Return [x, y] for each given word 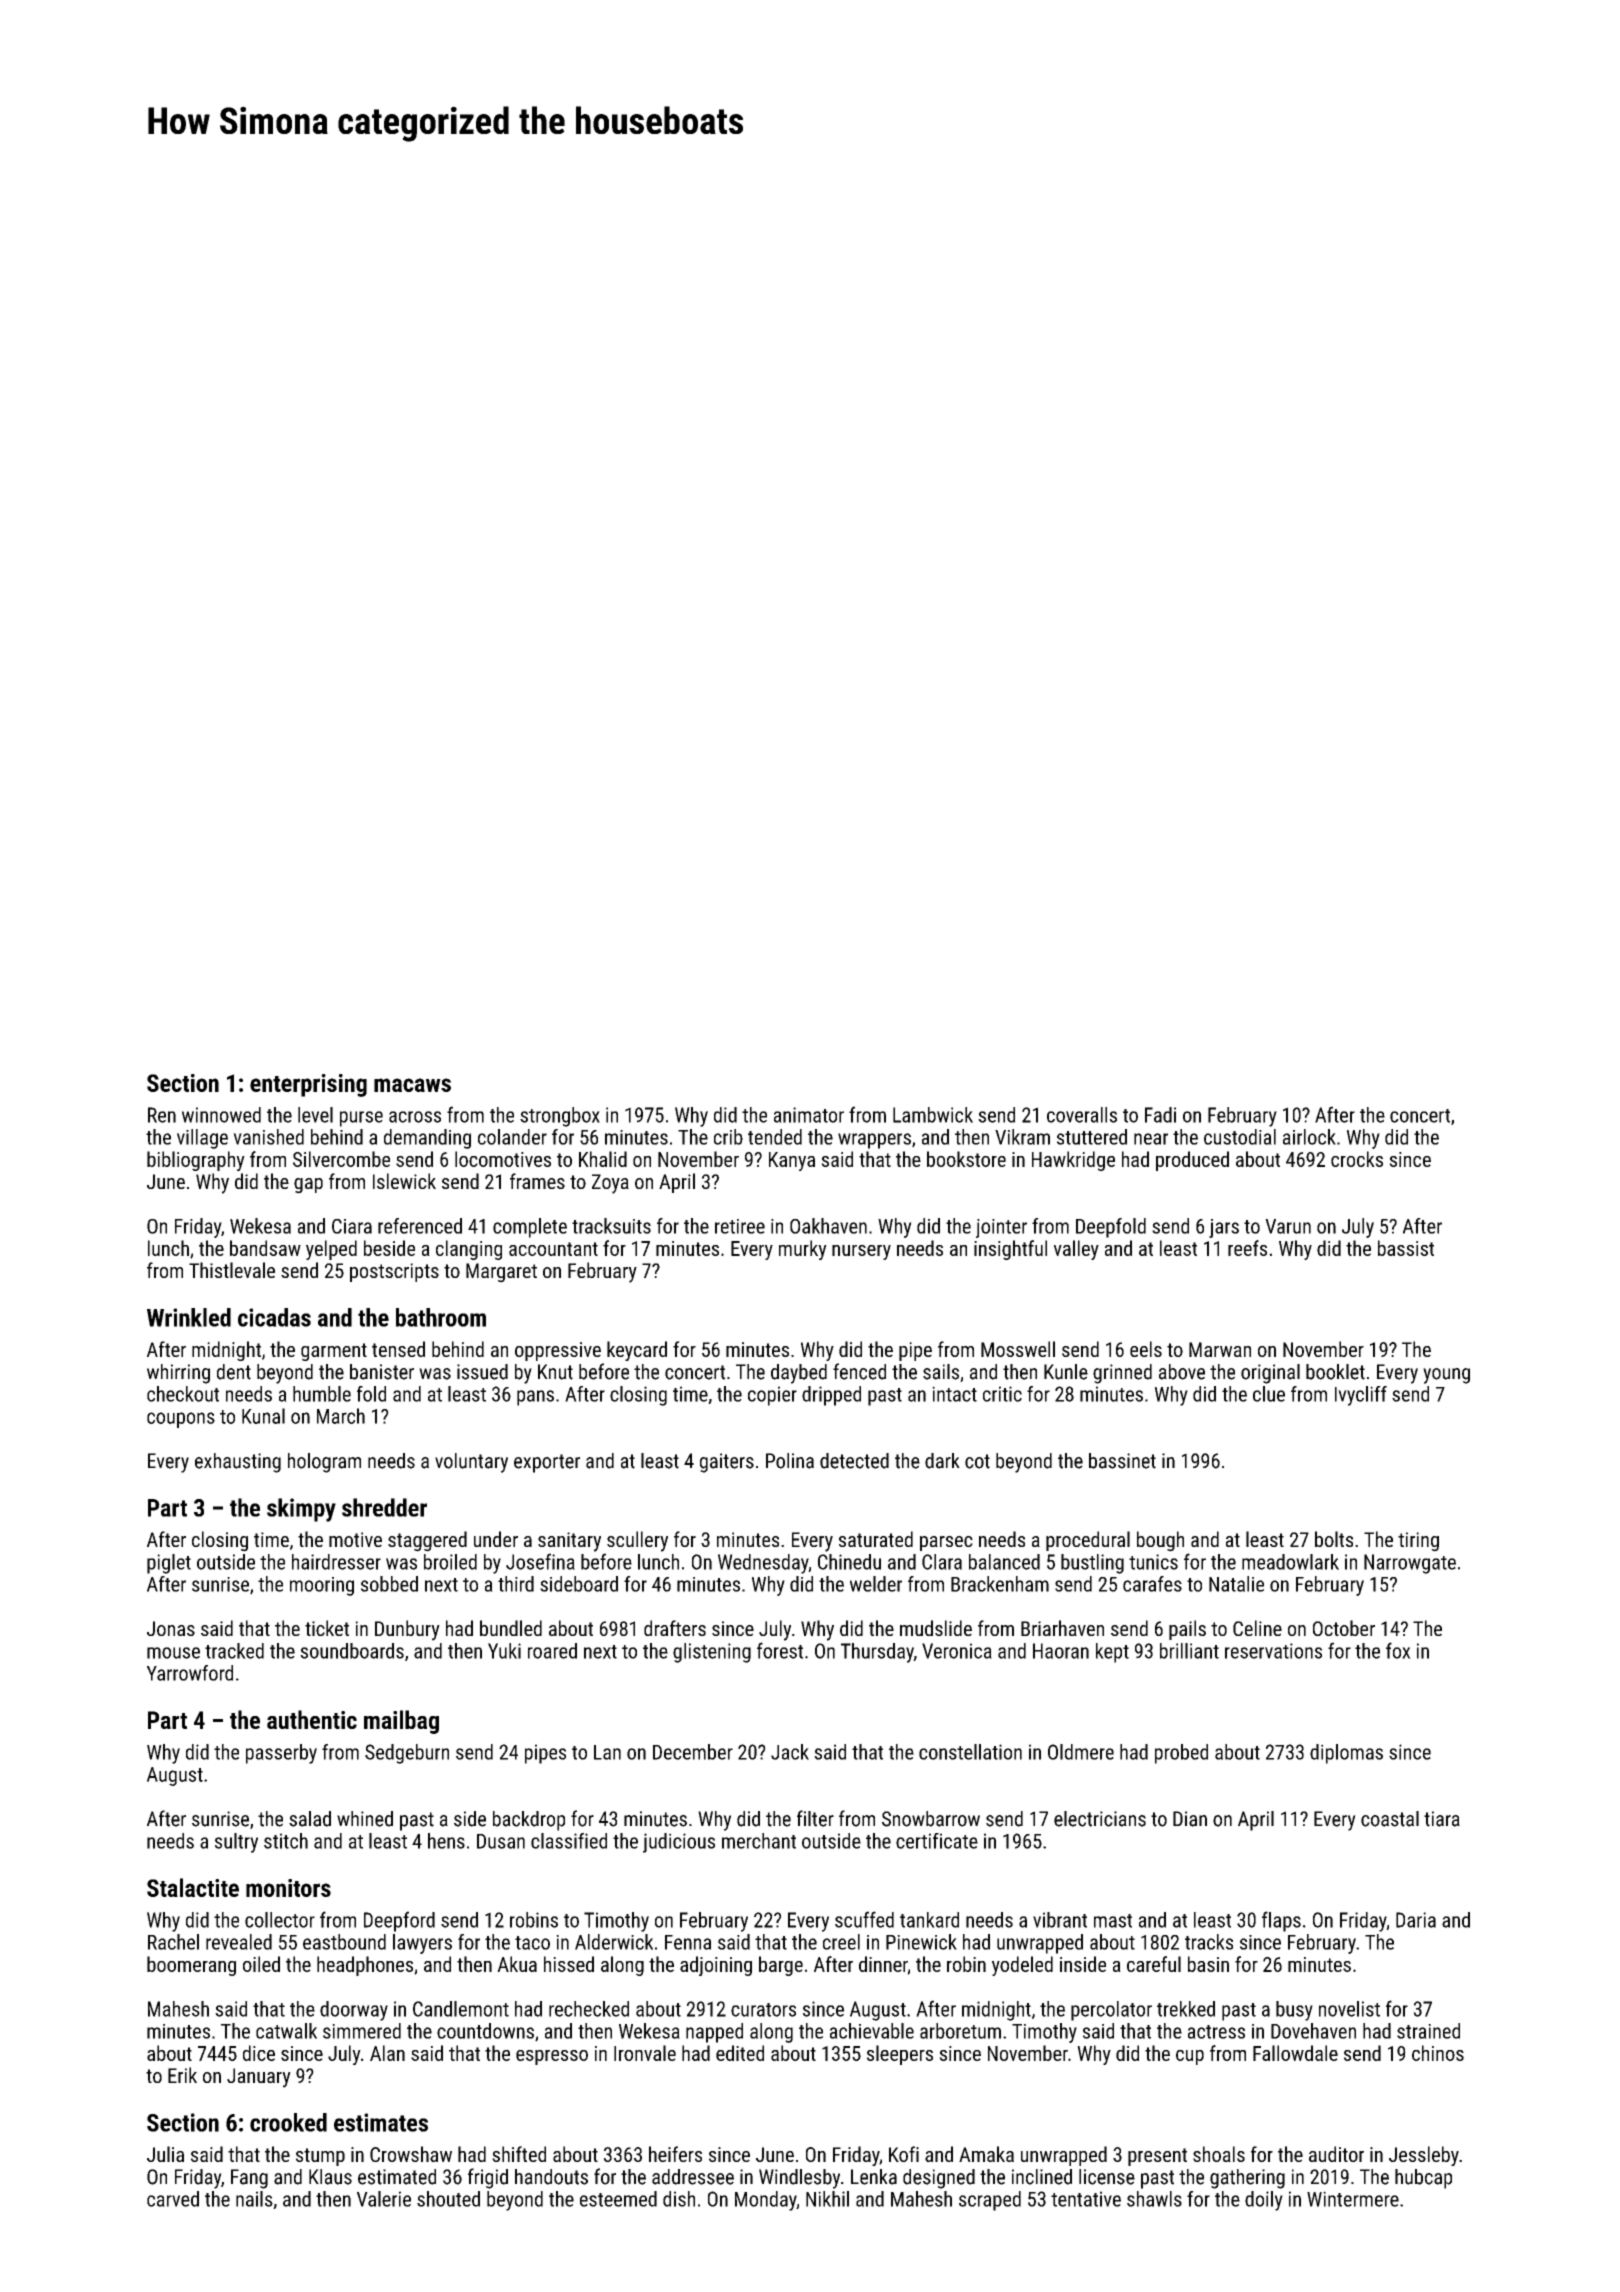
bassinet [1122, 1461]
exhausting [238, 1463]
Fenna [688, 1942]
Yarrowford [190, 1673]
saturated [876, 1539]
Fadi [1160, 1115]
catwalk [286, 2031]
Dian [1190, 1819]
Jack [790, 1752]
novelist [1349, 2009]
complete [530, 1228]
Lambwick [933, 1115]
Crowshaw [411, 2154]
